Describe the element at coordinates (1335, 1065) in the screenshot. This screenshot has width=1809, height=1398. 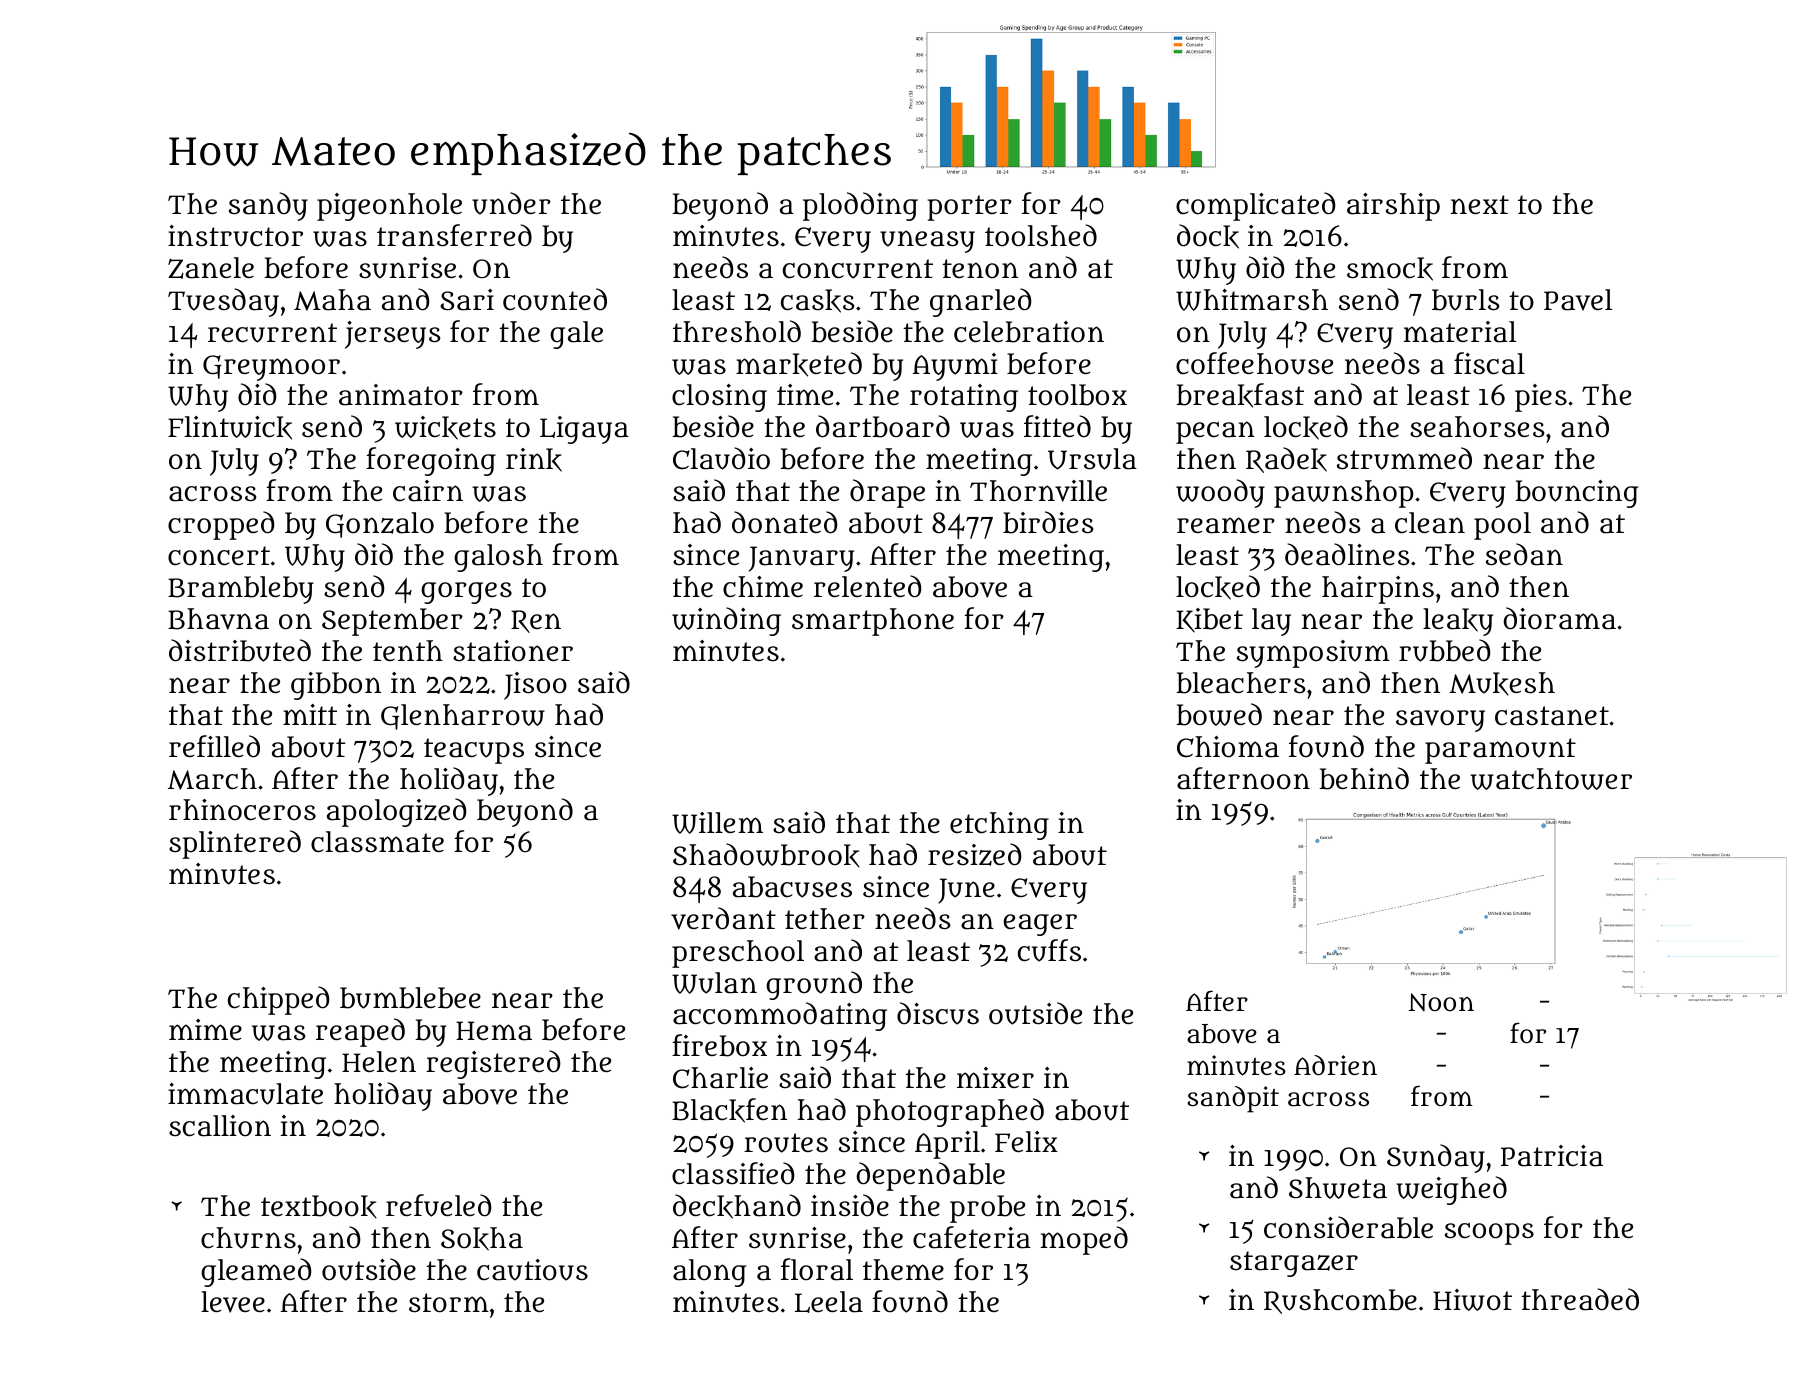
I see `Adrien` at that location.
